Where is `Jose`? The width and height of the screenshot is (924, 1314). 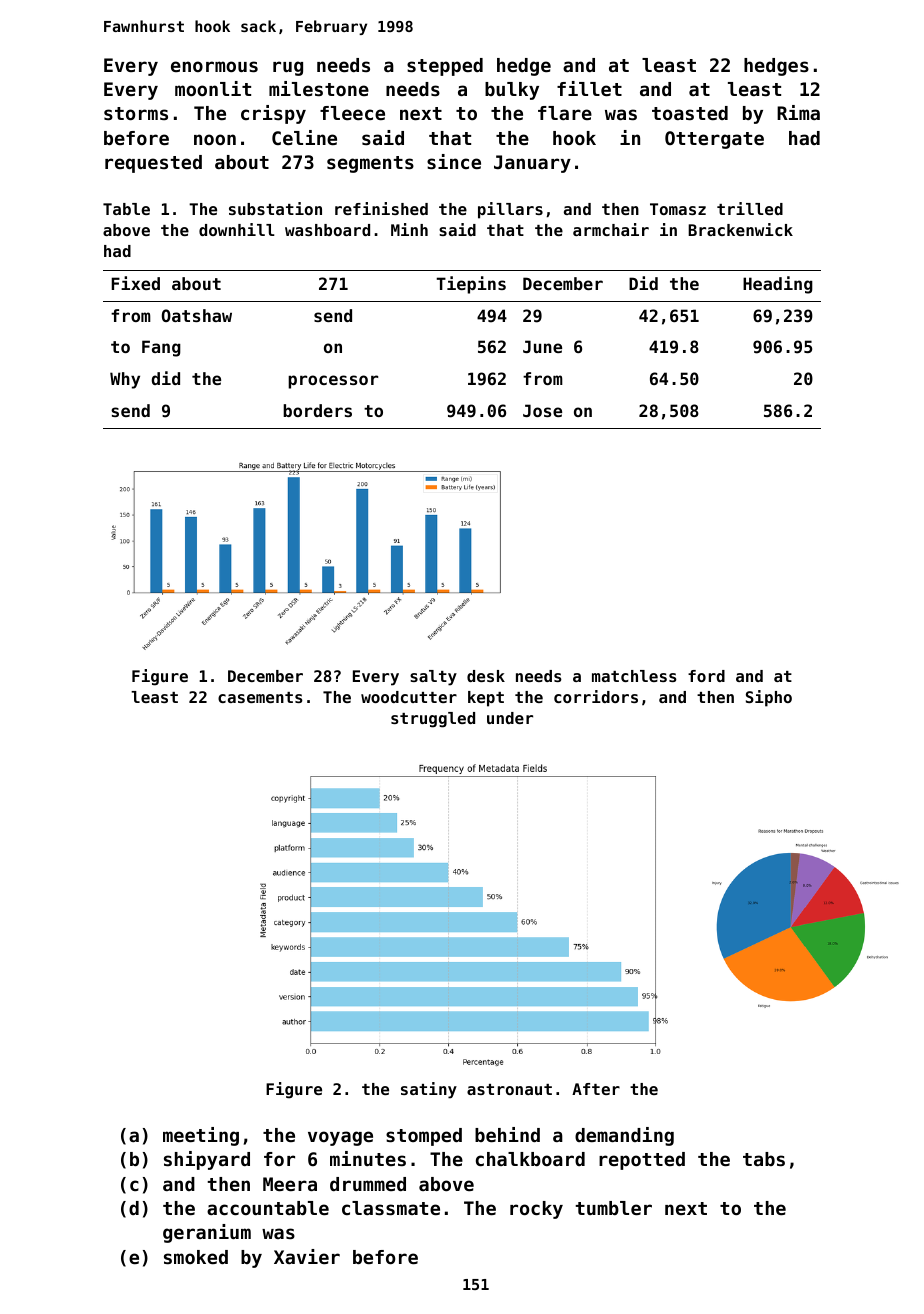 Jose is located at coordinates (542, 410).
